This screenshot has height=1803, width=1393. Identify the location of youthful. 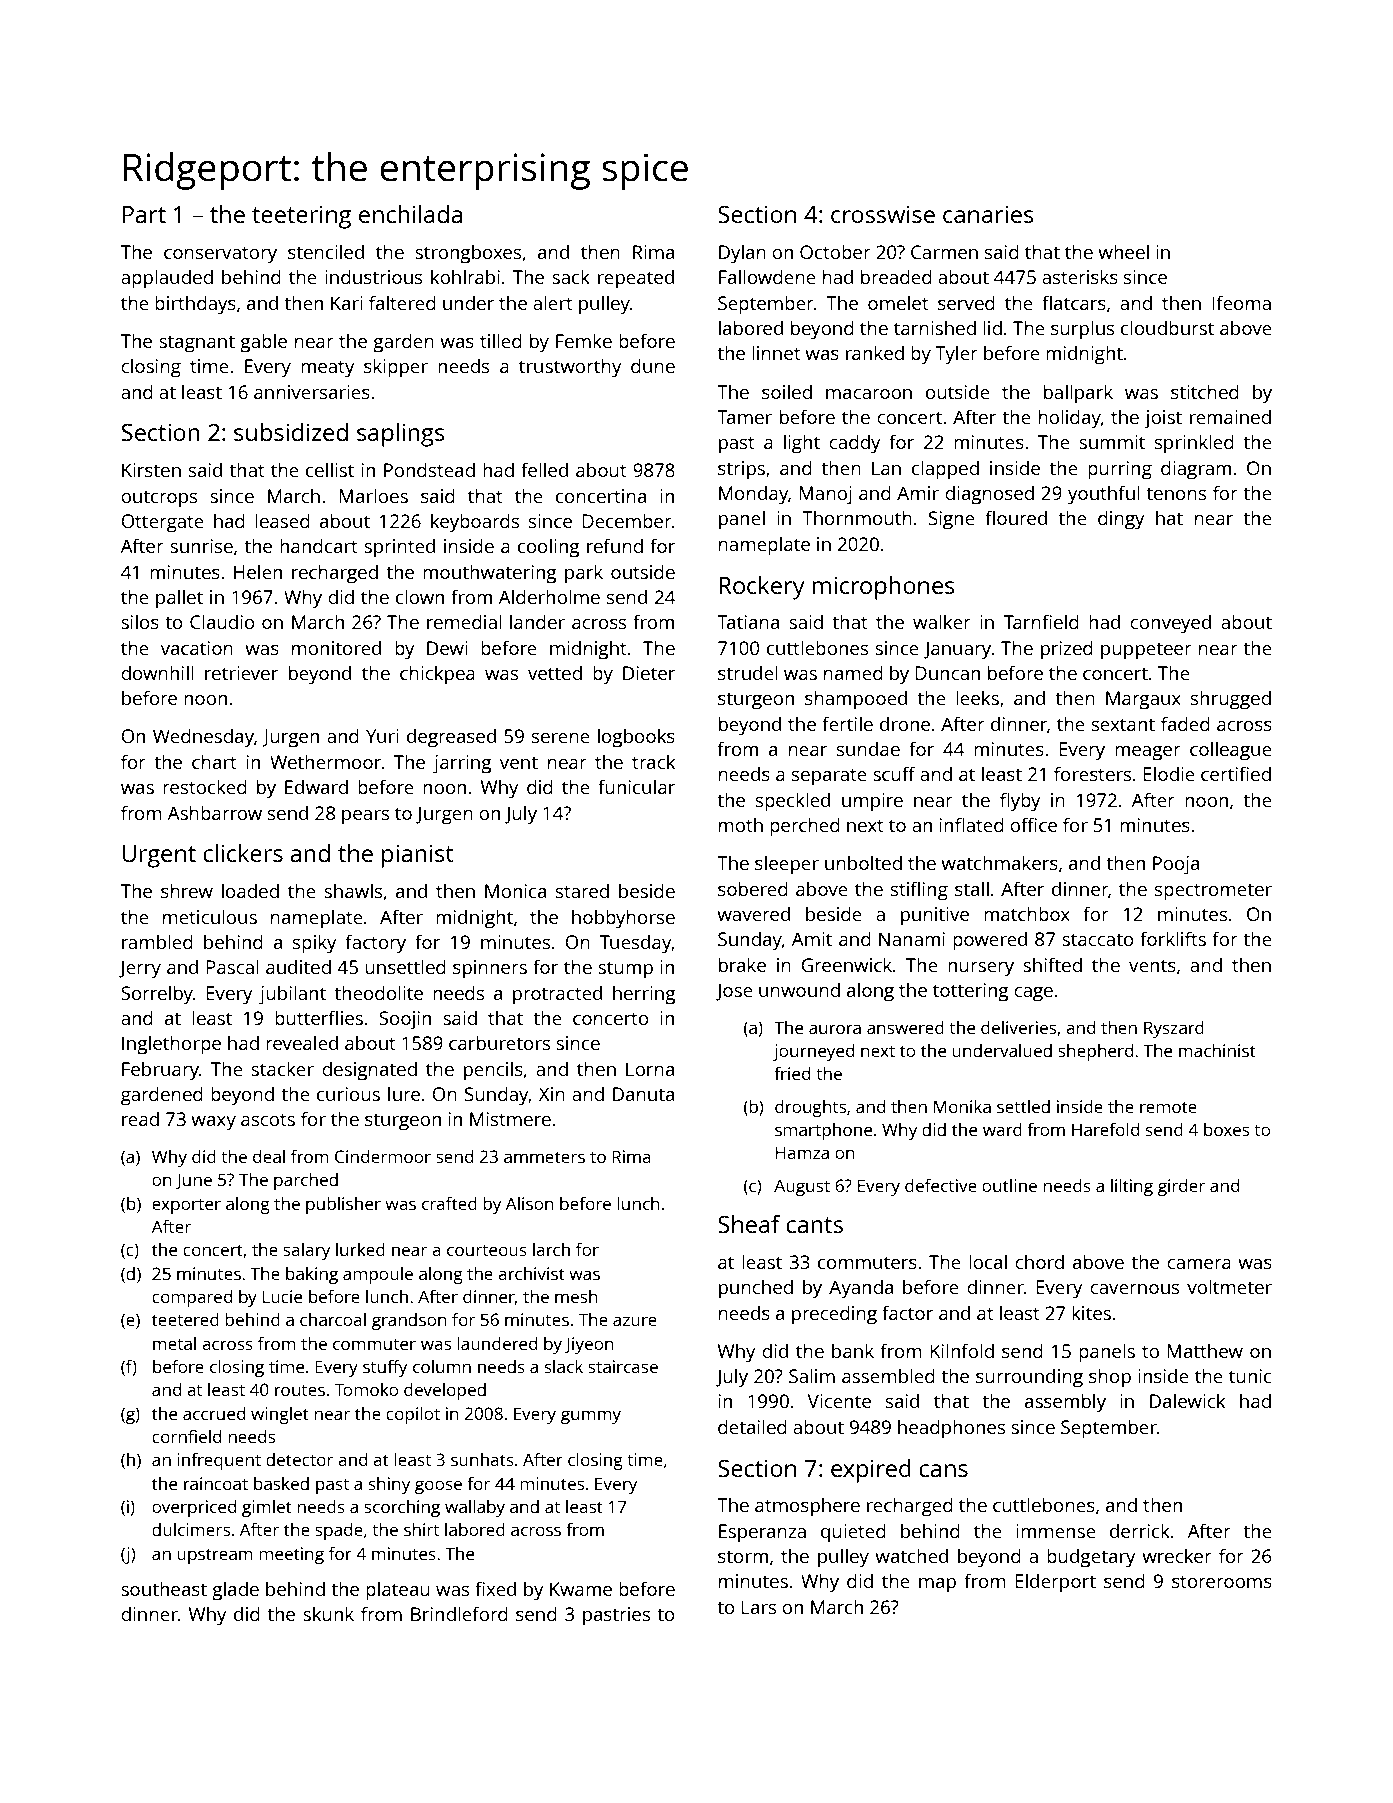
(1103, 495).
